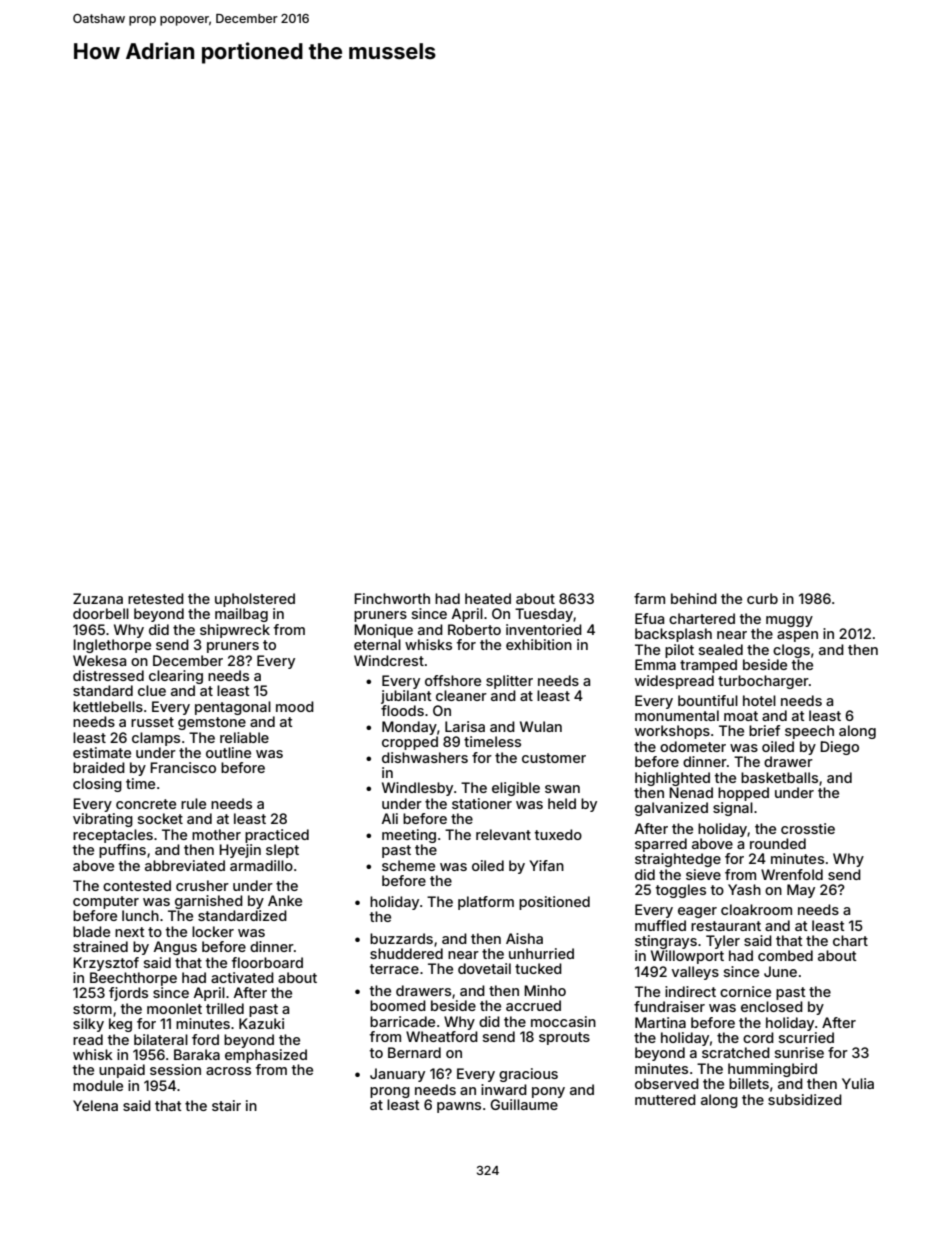  What do you see at coordinates (108, 675) in the screenshot?
I see `distressed` at bounding box center [108, 675].
